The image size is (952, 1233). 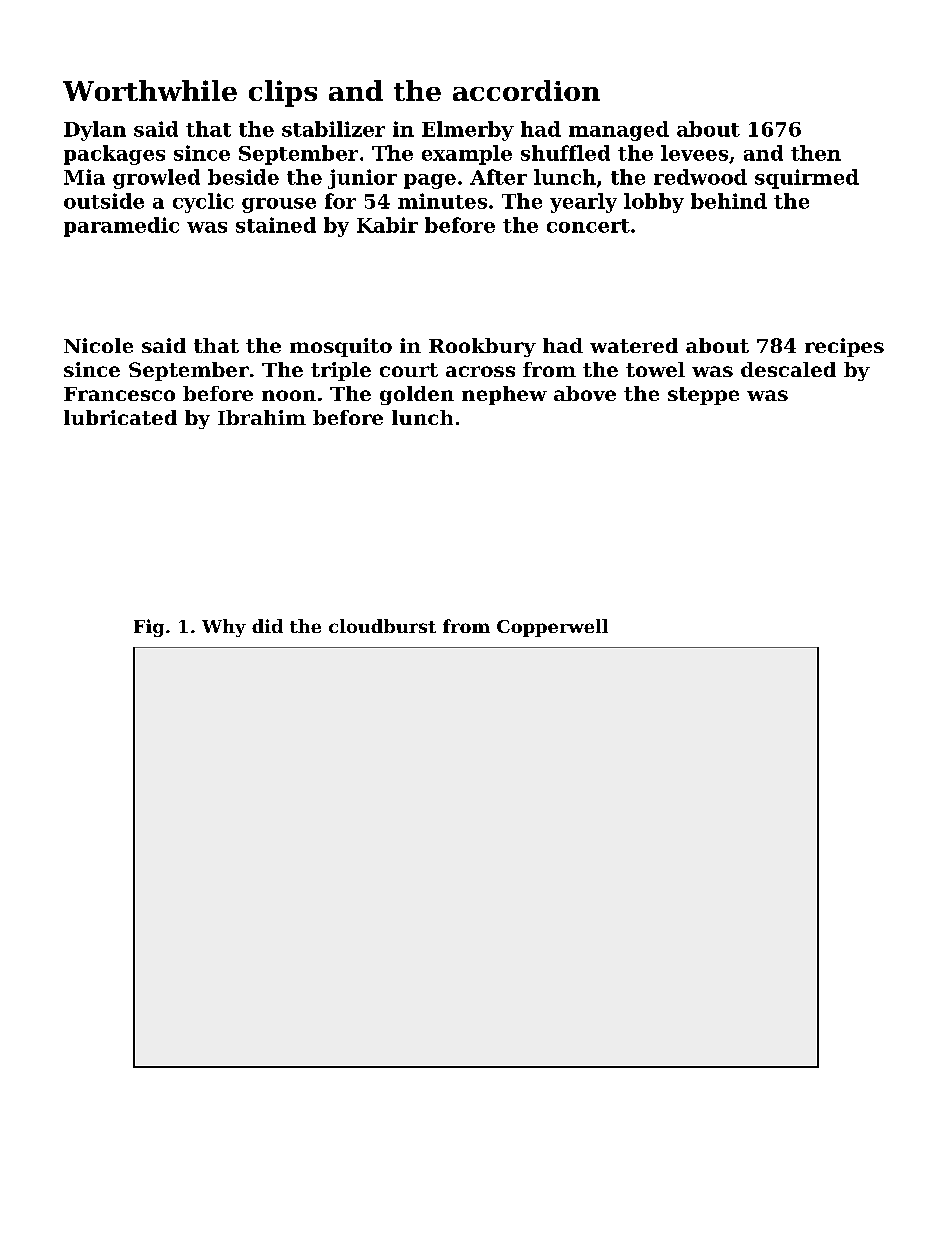 What do you see at coordinates (619, 131) in the screenshot?
I see `managed` at bounding box center [619, 131].
